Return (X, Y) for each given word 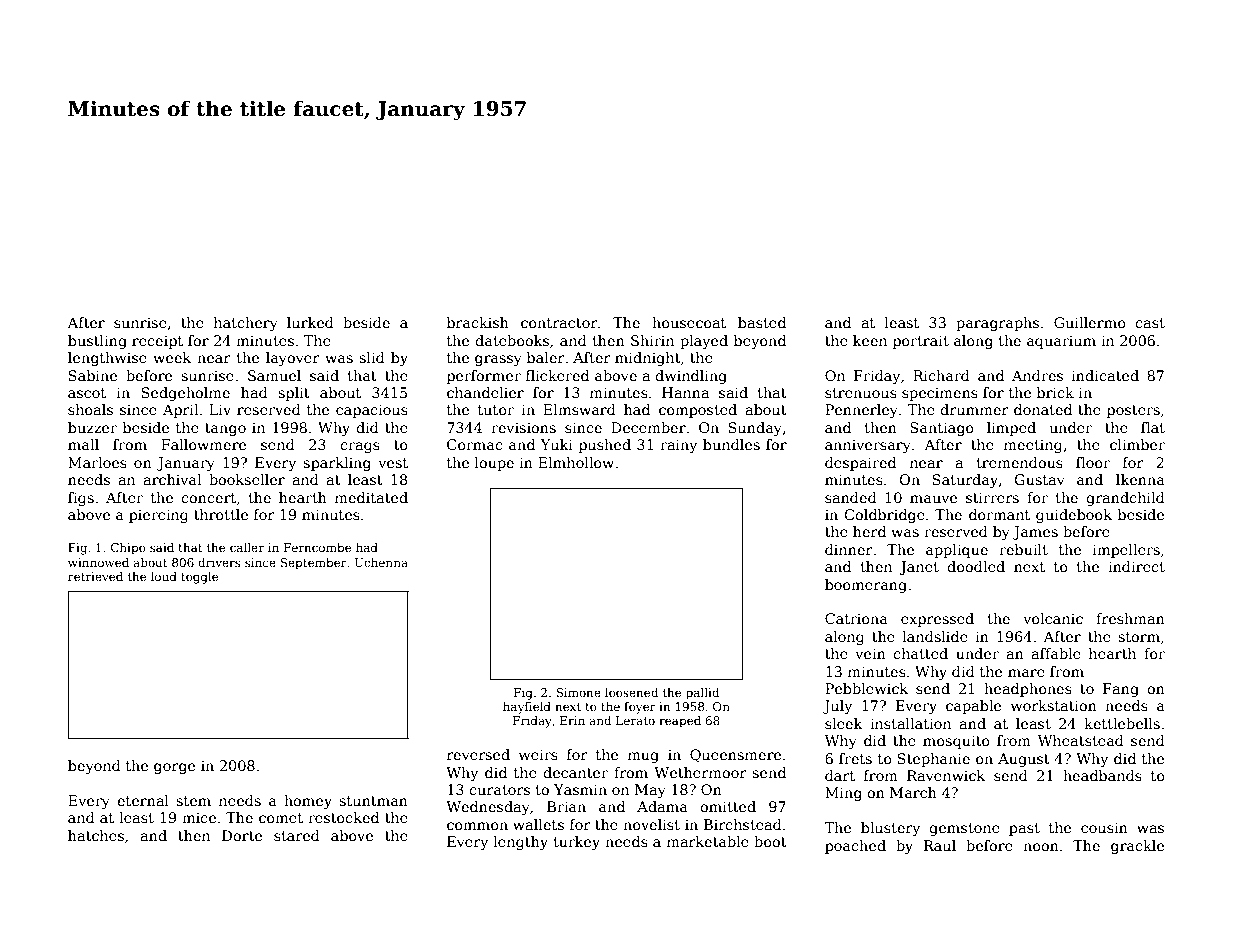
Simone (578, 692)
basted (762, 322)
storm (1139, 637)
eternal (143, 800)
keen (870, 340)
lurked (310, 322)
